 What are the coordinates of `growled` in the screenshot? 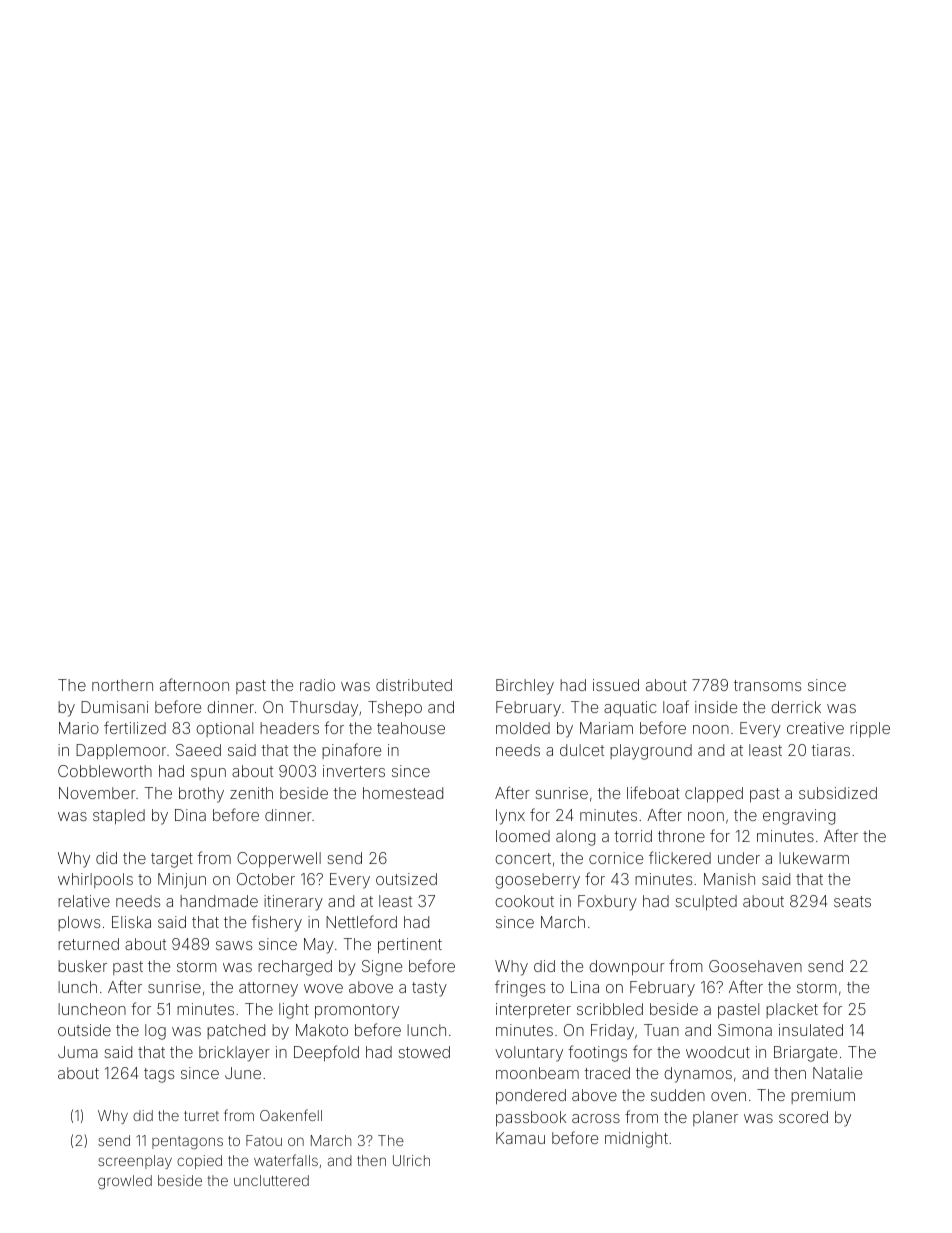 It's located at (125, 1182).
